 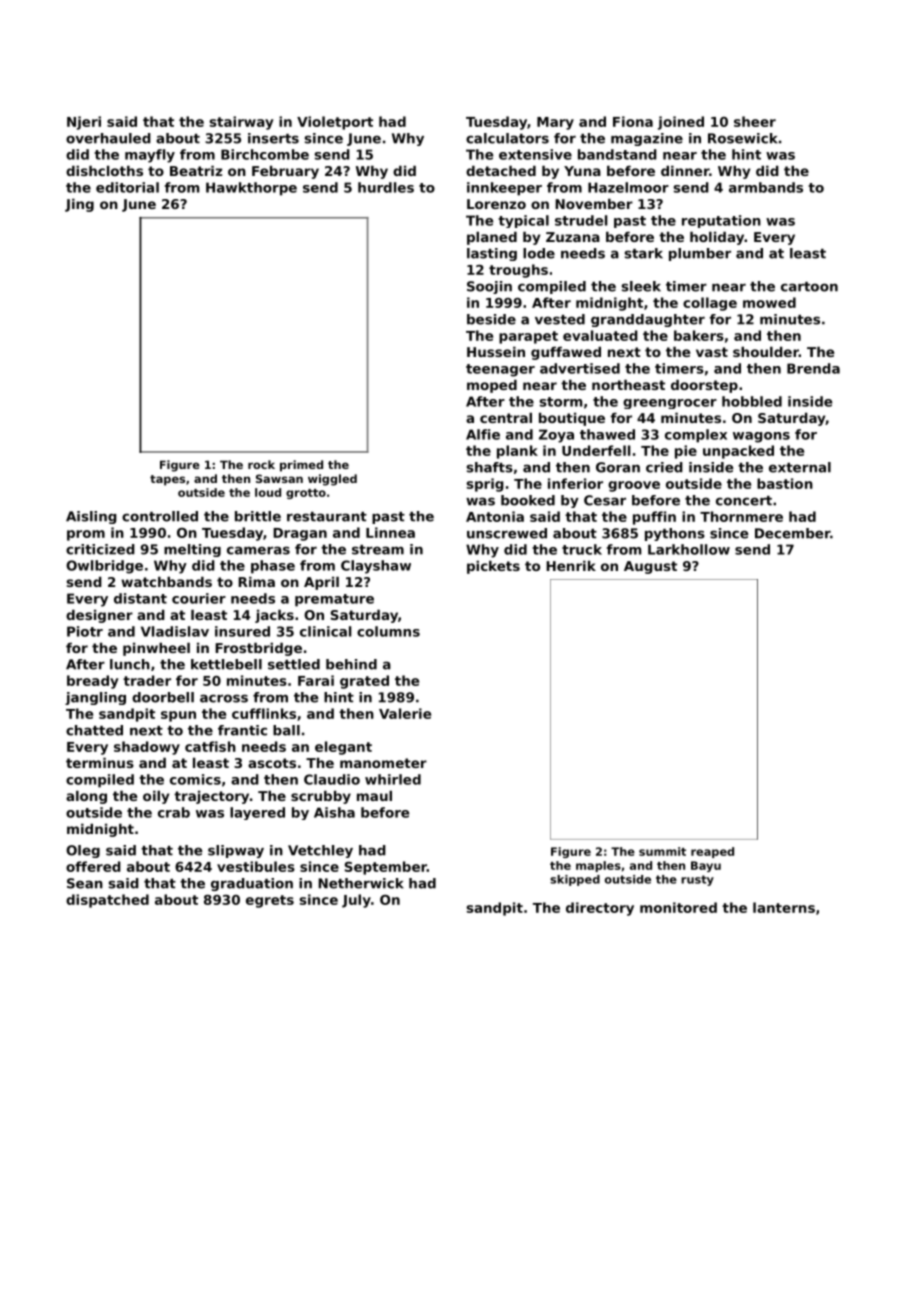 What do you see at coordinates (571, 565) in the page?
I see `Henrik` at bounding box center [571, 565].
